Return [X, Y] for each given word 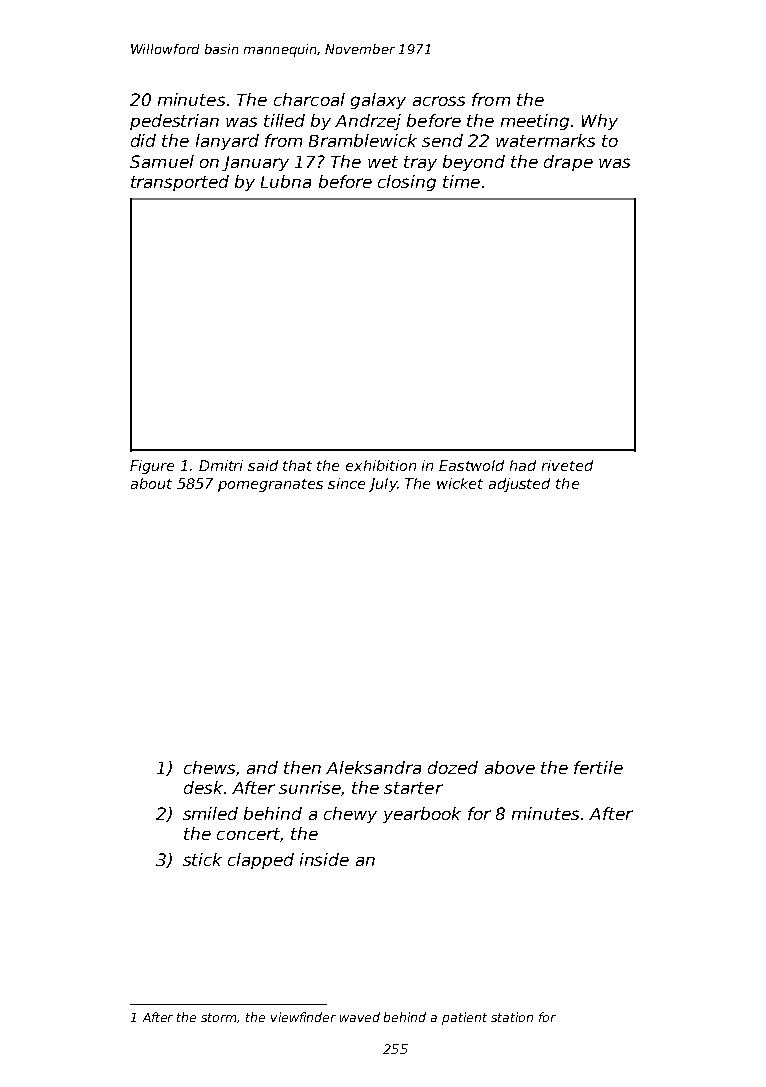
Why [600, 122]
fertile [598, 767]
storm [219, 1018]
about [151, 483]
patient [464, 1018]
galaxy [378, 101]
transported [180, 183]
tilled [284, 120]
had [523, 465]
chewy [350, 815]
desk [203, 787]
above [510, 767]
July [383, 485]
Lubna [286, 181]
